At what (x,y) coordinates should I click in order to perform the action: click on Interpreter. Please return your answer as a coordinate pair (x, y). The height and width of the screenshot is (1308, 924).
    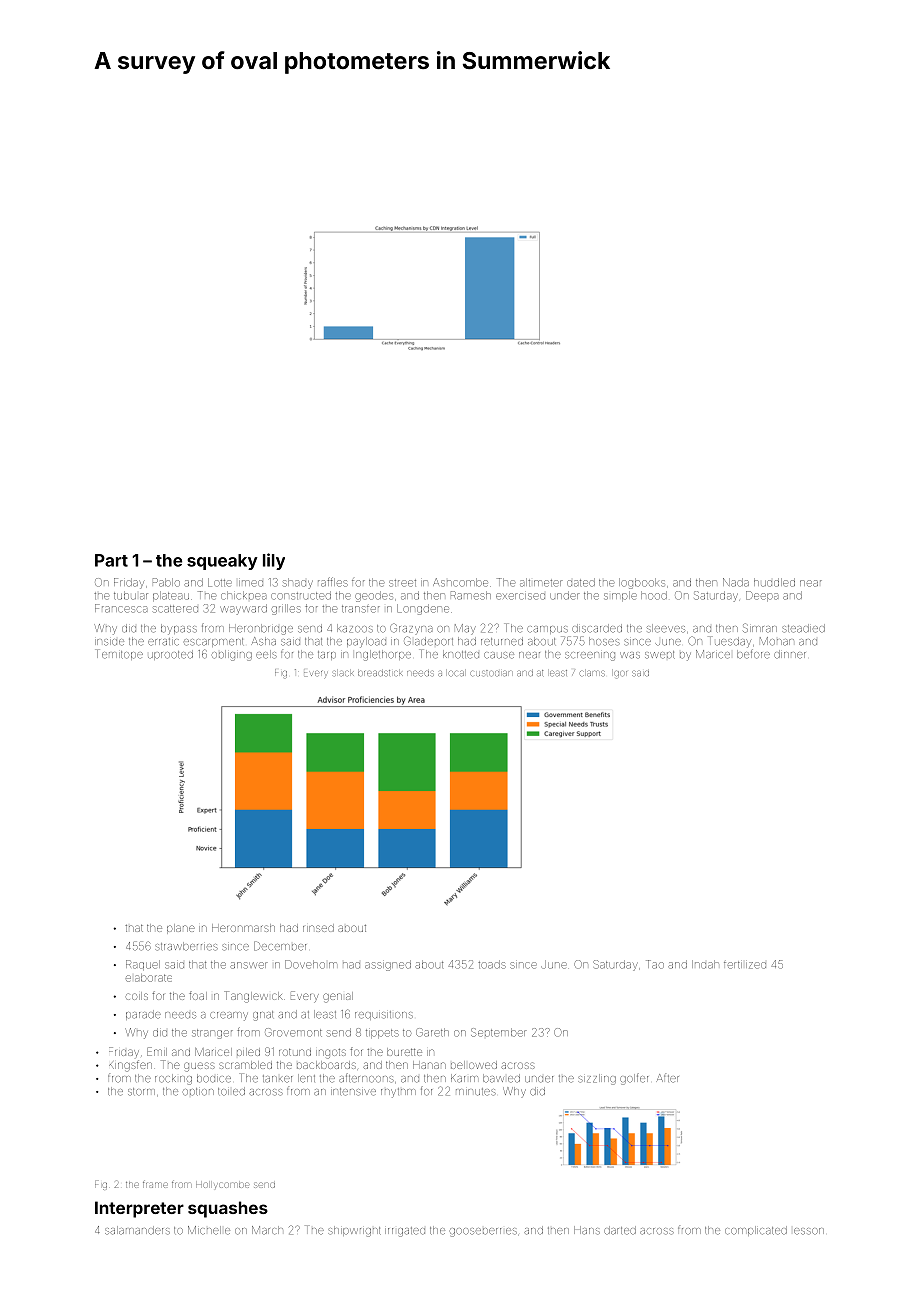
    Looking at the image, I should click on (139, 1209).
